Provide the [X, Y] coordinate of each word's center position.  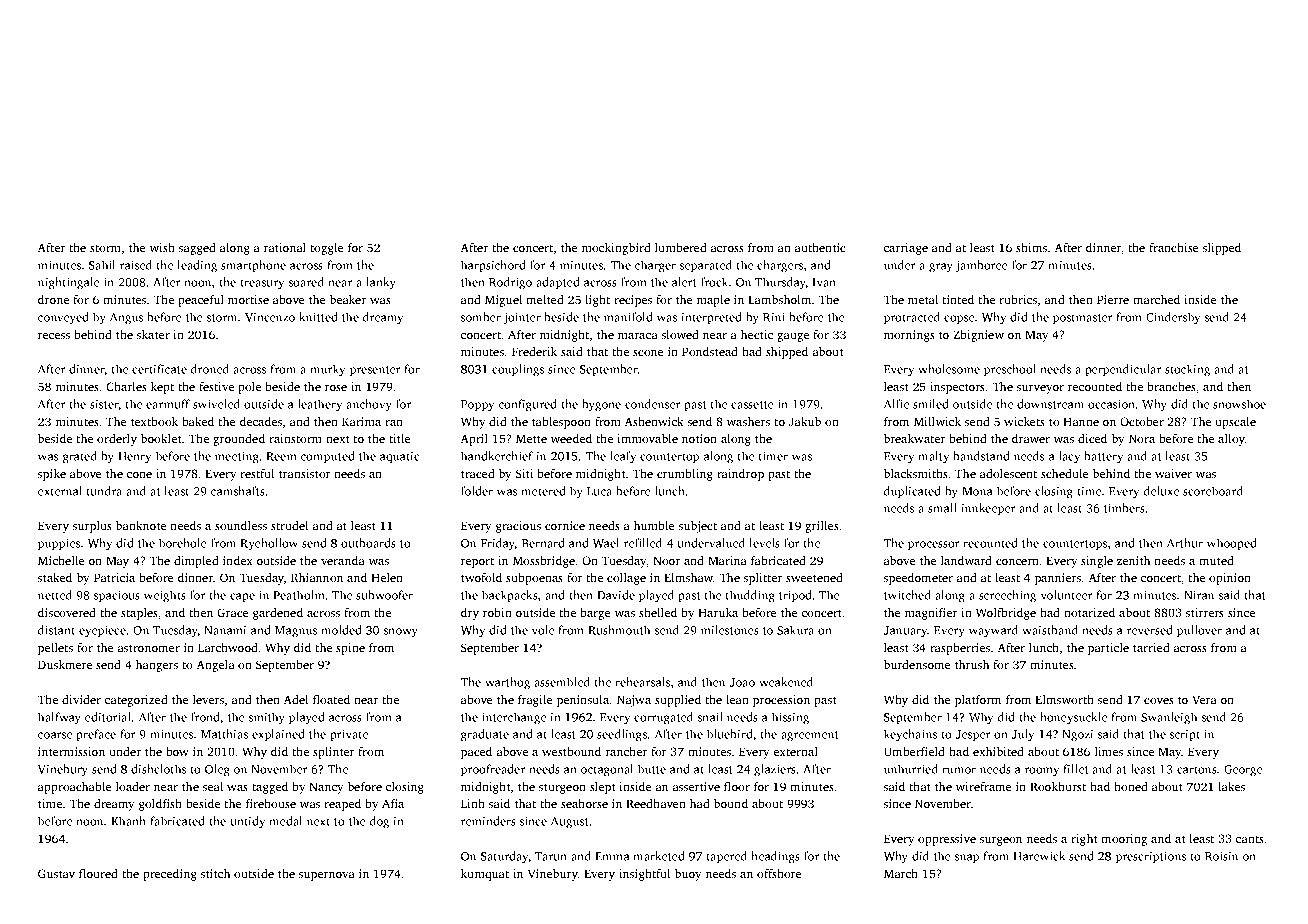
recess [54, 336]
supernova [327, 876]
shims [1031, 247]
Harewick [1039, 856]
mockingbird [616, 249]
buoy [688, 875]
